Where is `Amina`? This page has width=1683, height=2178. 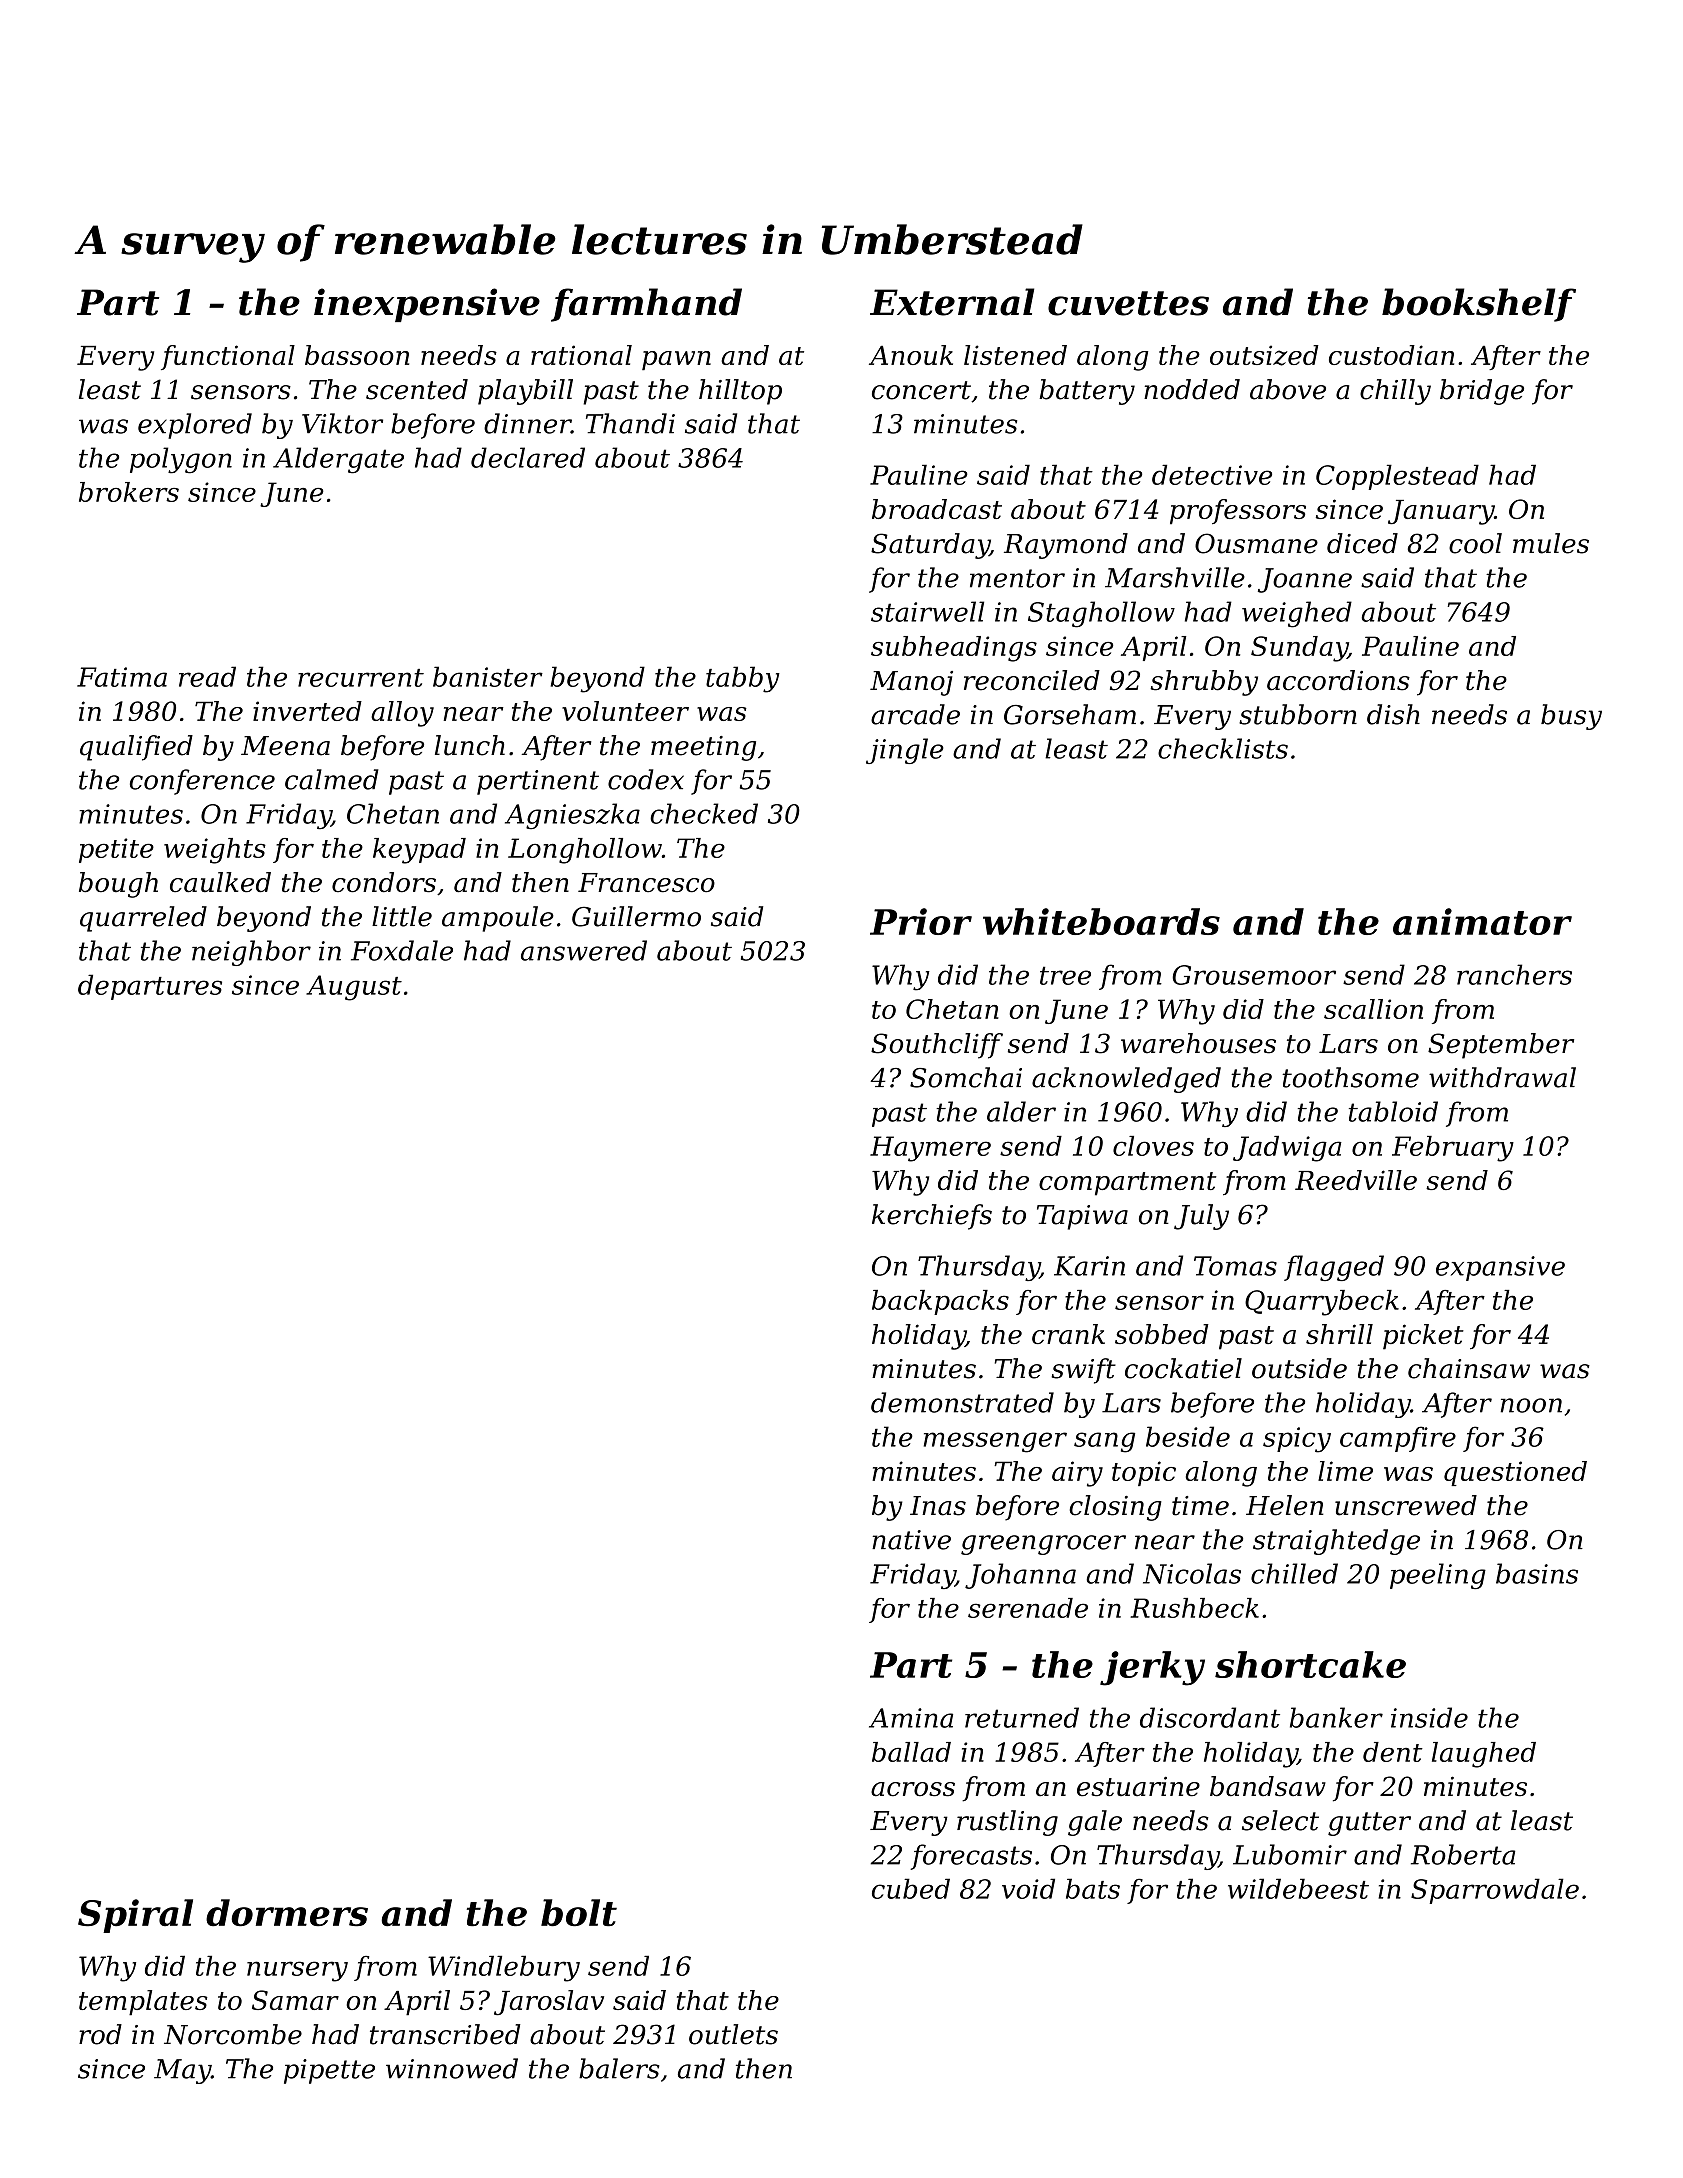
Amina is located at coordinates (911, 1718).
